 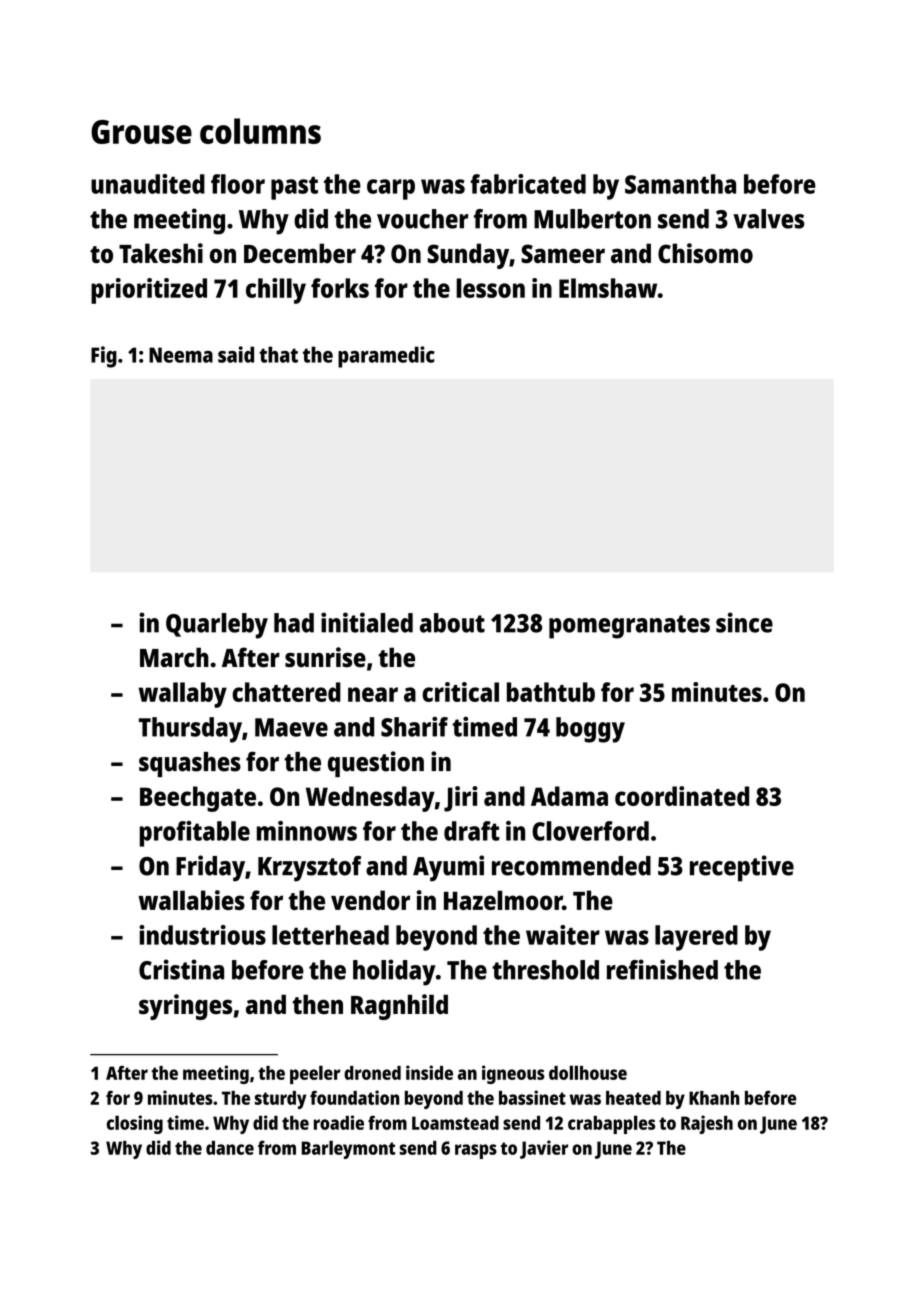 What do you see at coordinates (230, 1148) in the document?
I see `dance` at bounding box center [230, 1148].
